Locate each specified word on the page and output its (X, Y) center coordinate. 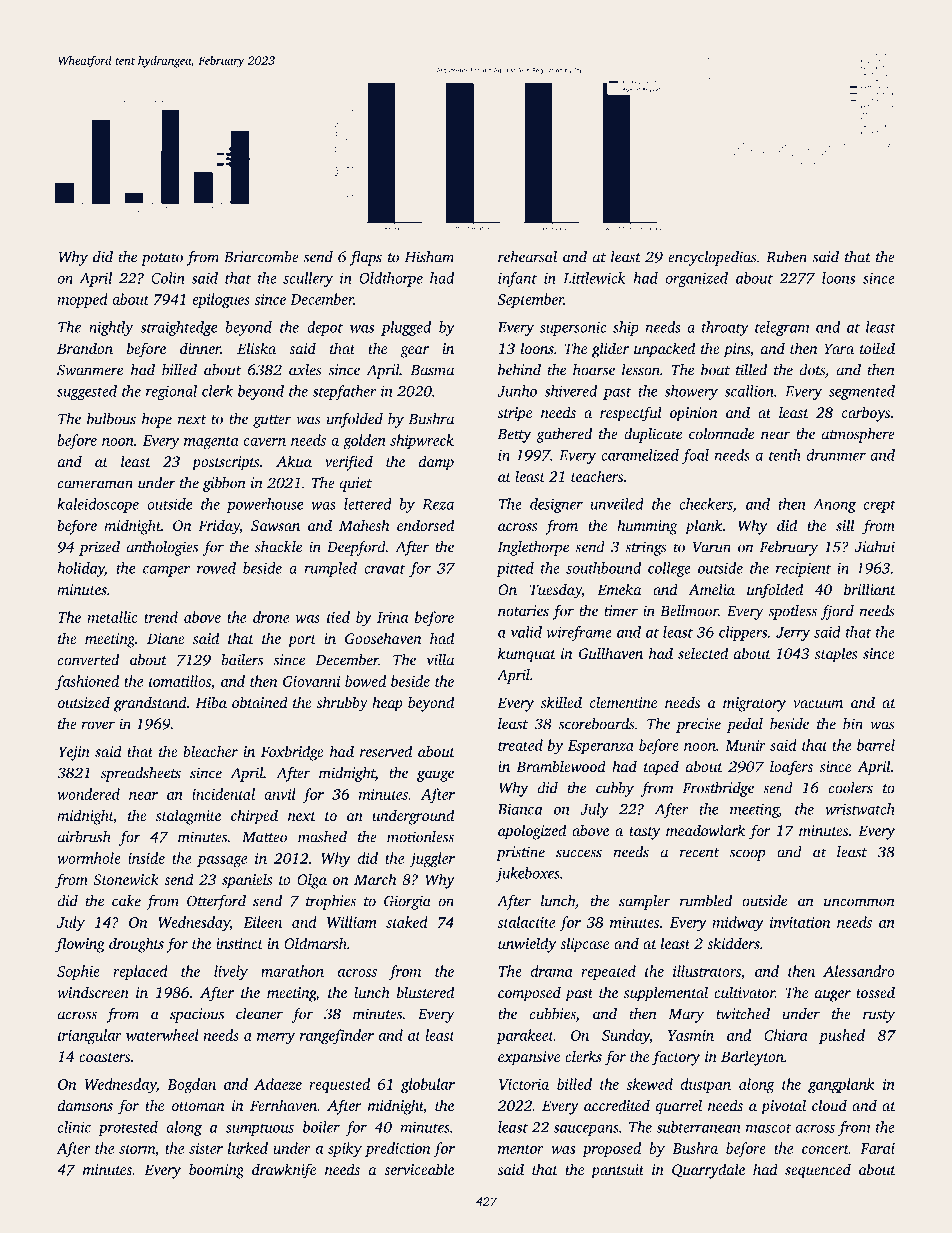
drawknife (284, 1171)
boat (715, 370)
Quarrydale (708, 1171)
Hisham (429, 257)
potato (162, 259)
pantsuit (617, 1171)
